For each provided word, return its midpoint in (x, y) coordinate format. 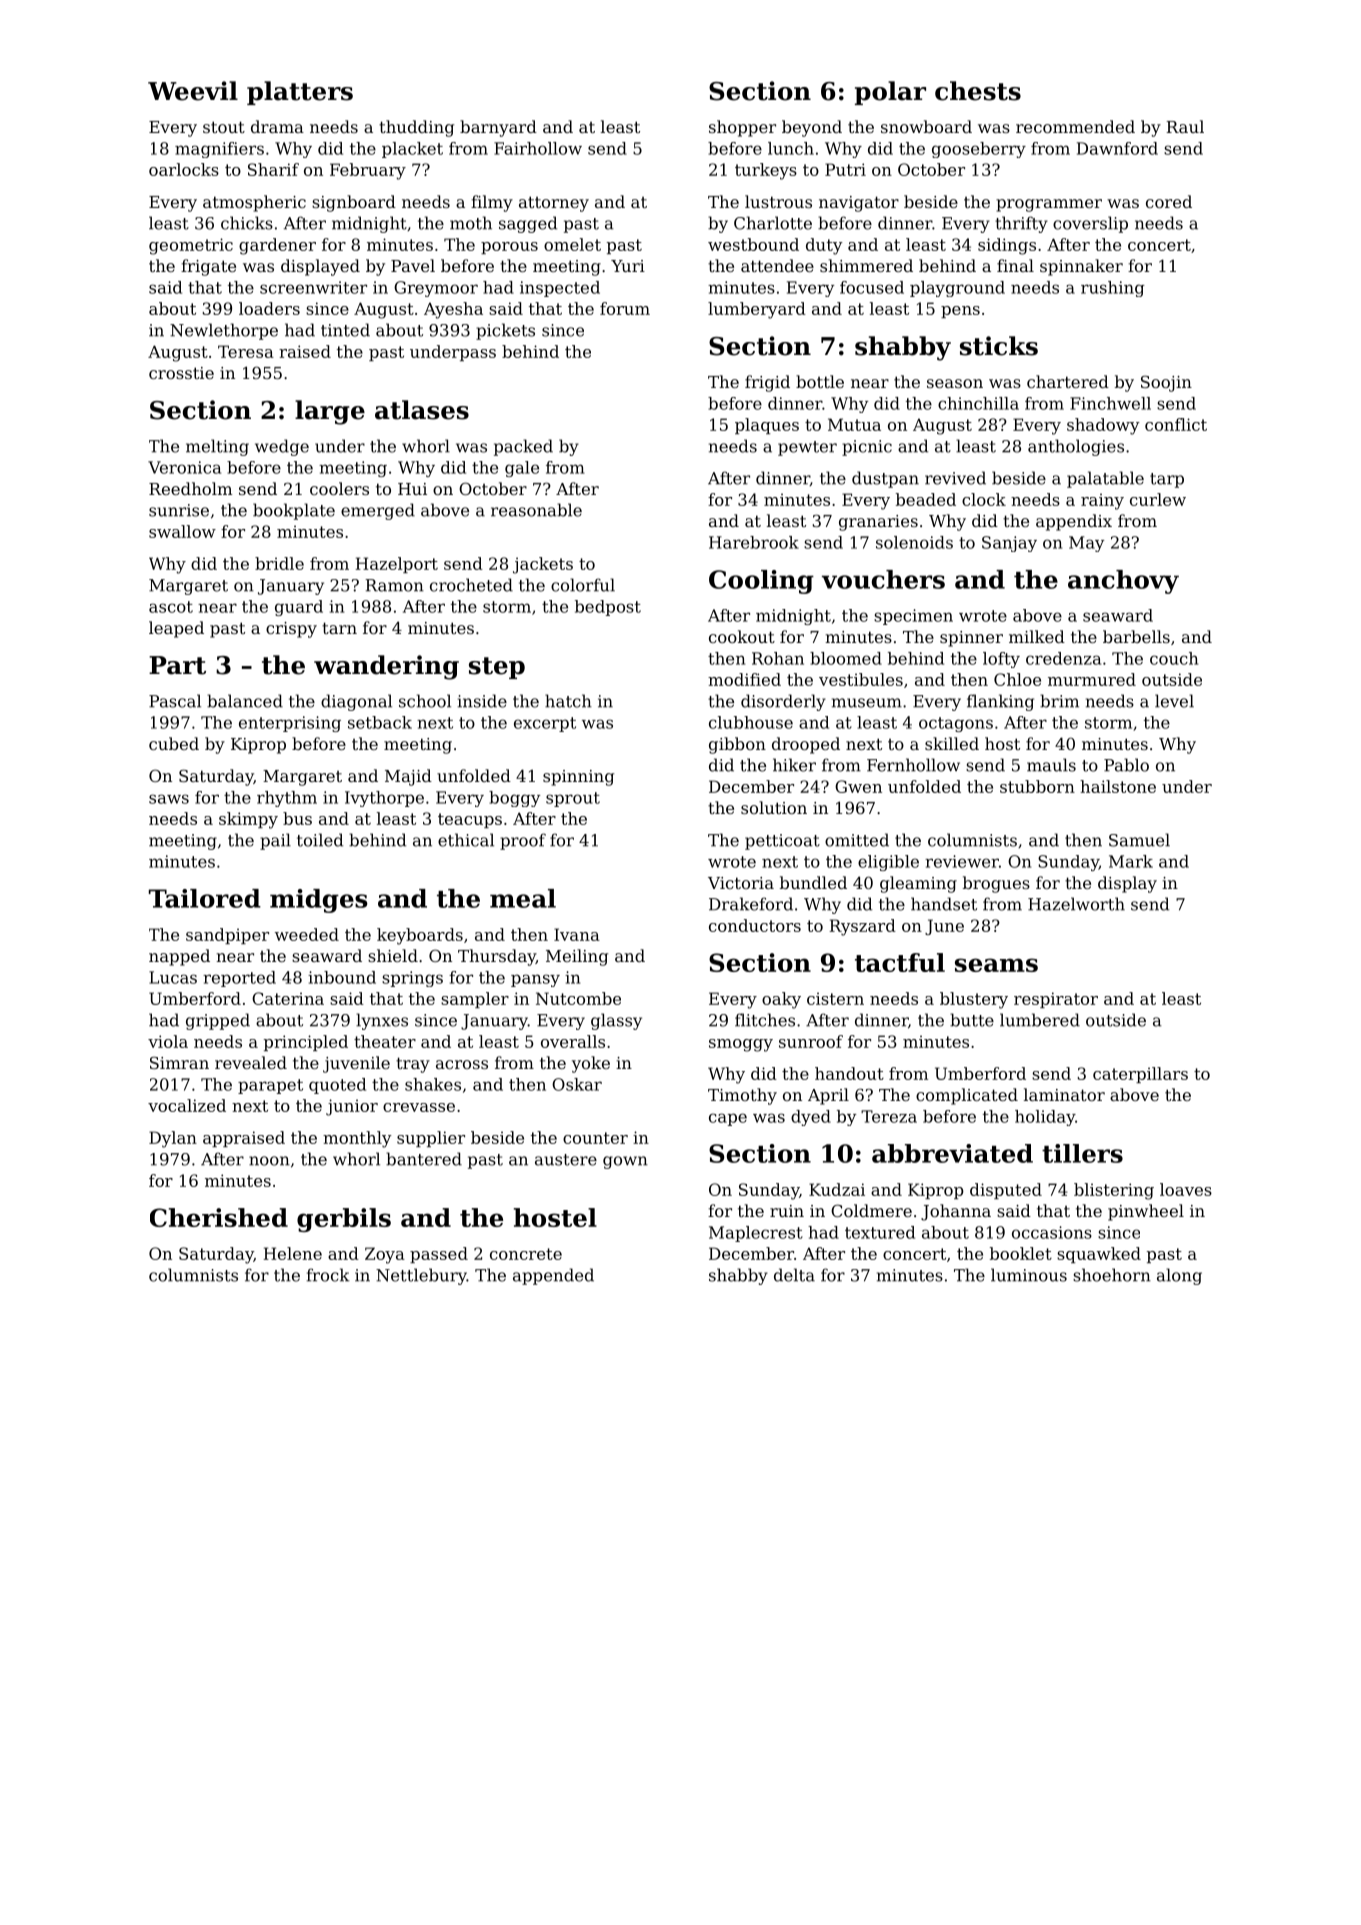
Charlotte (773, 223)
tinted (345, 330)
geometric (191, 246)
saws (169, 799)
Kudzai (837, 1189)
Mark (1131, 861)
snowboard (926, 126)
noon (269, 1161)
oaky (781, 1000)
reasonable (536, 510)
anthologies (1076, 447)
